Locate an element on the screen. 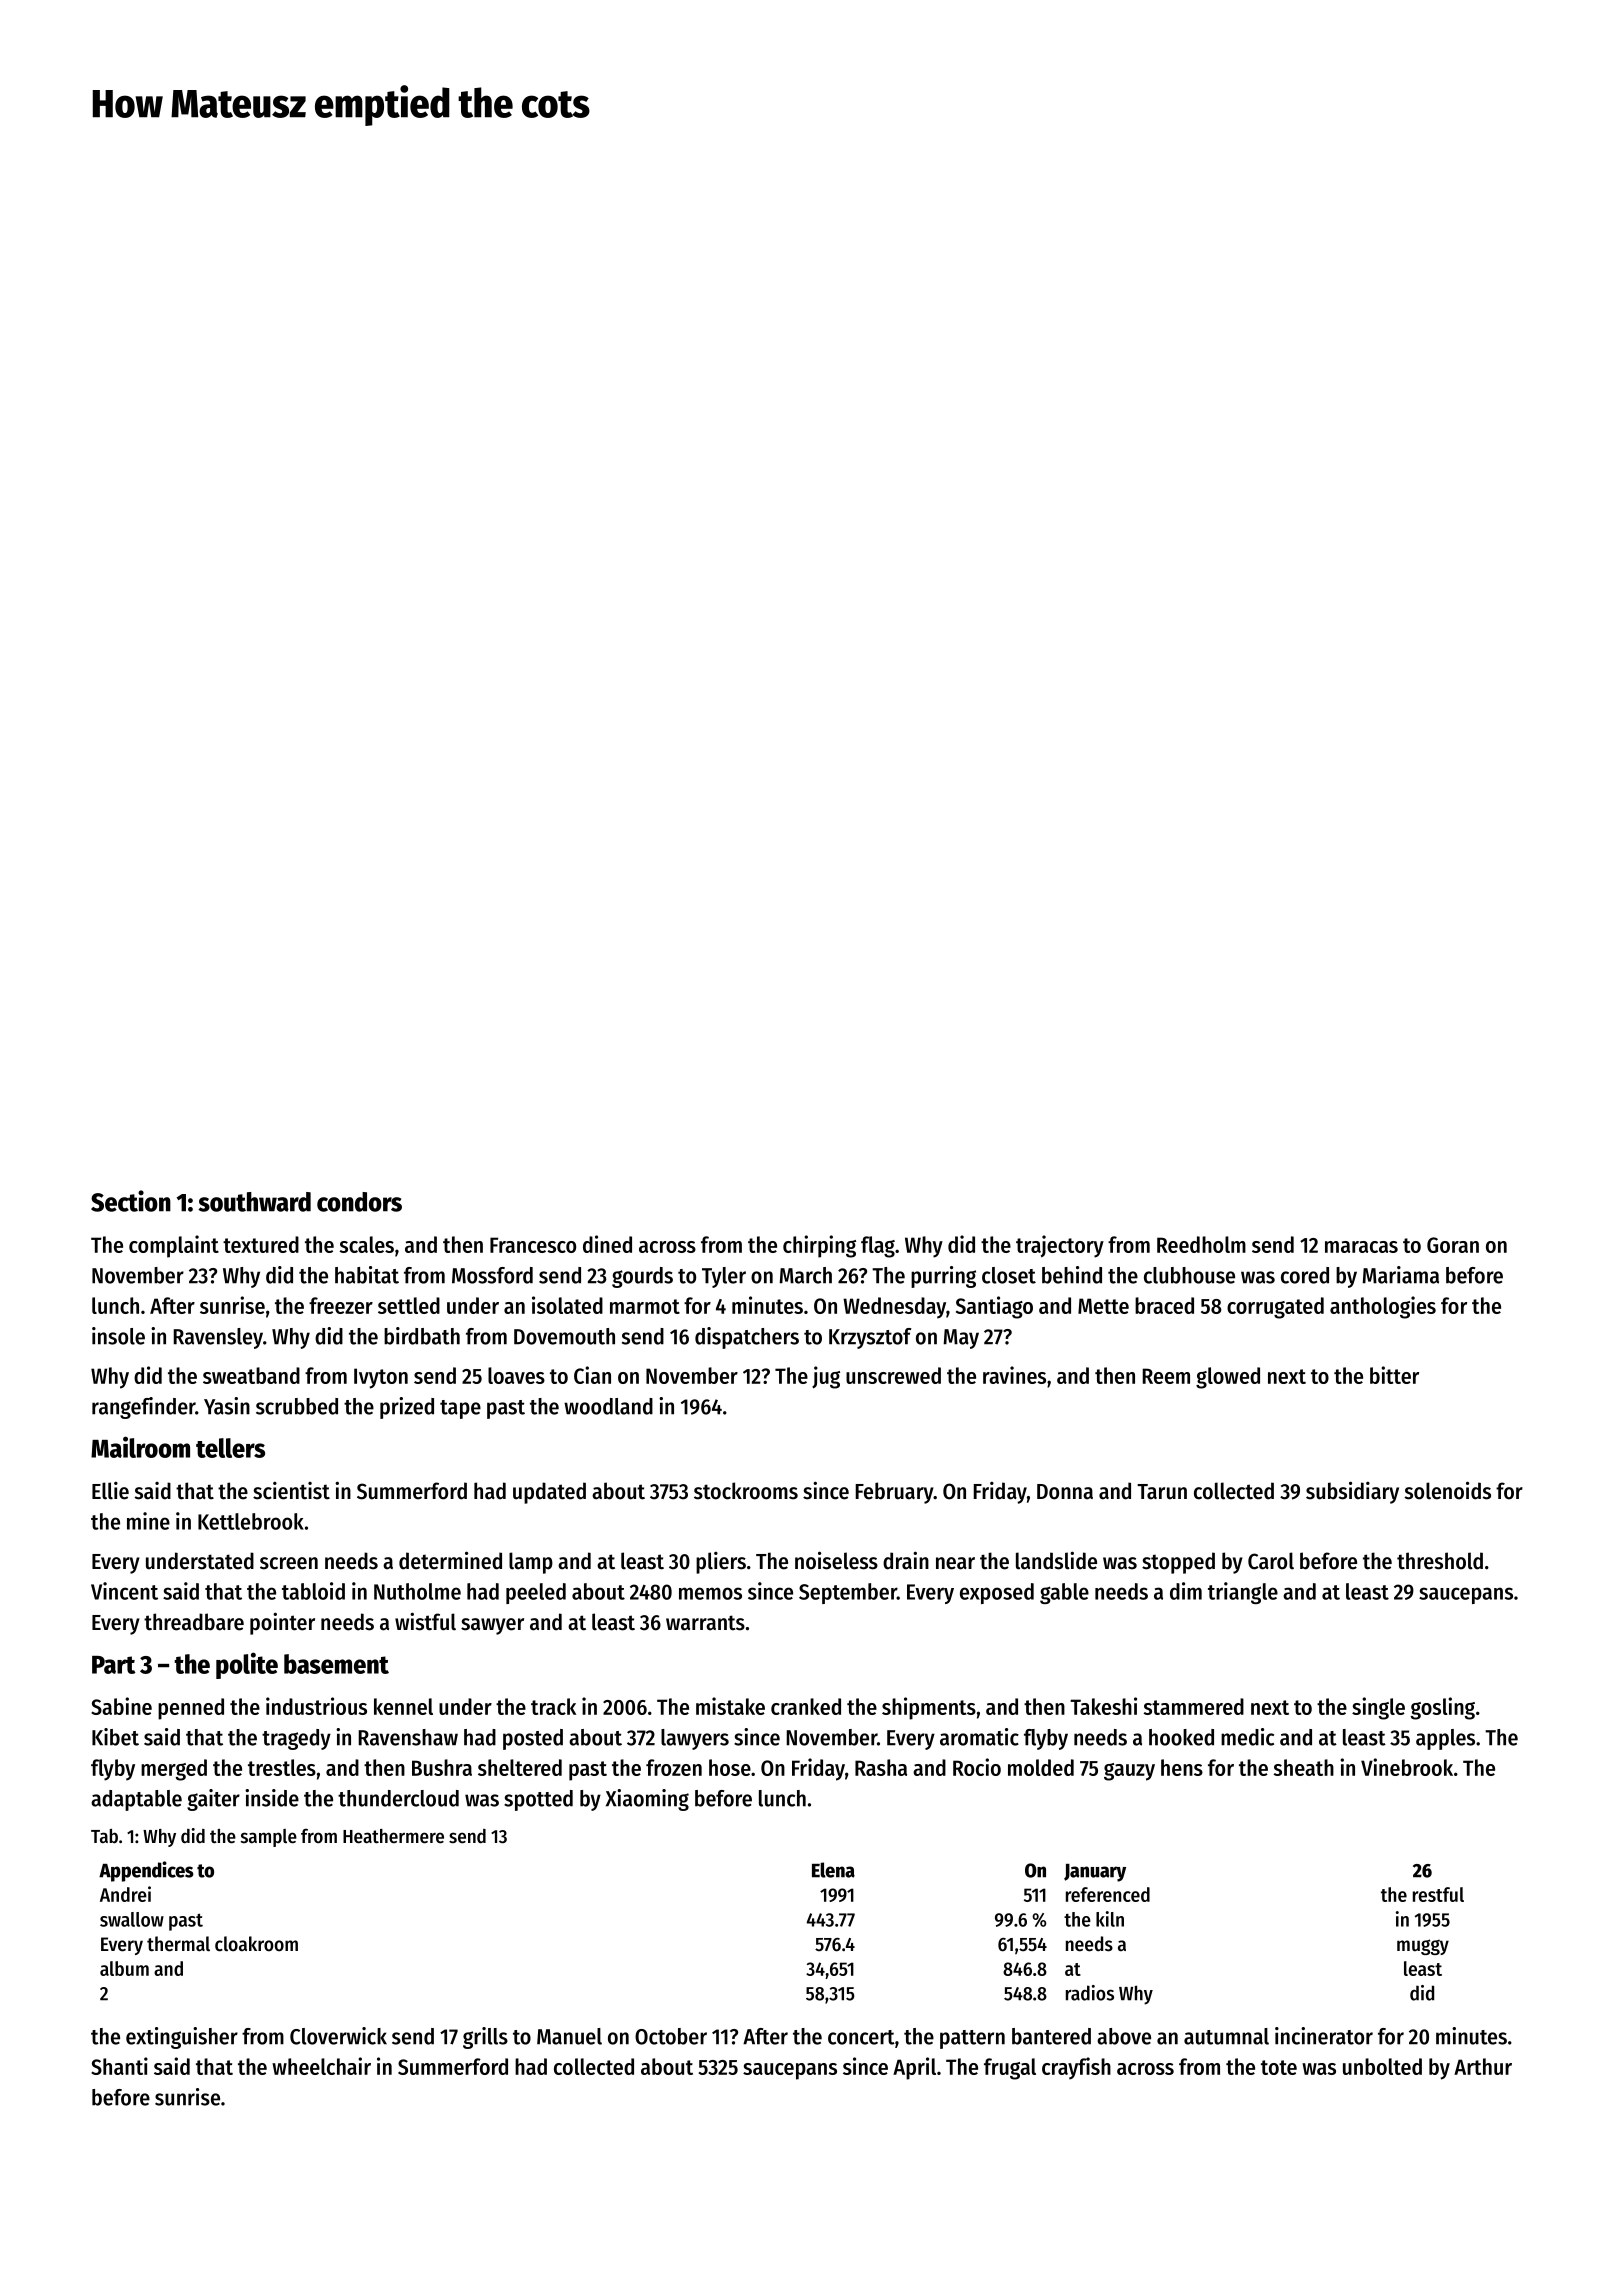 The height and width of the screenshot is (2292, 1620). Manuel is located at coordinates (569, 2036).
